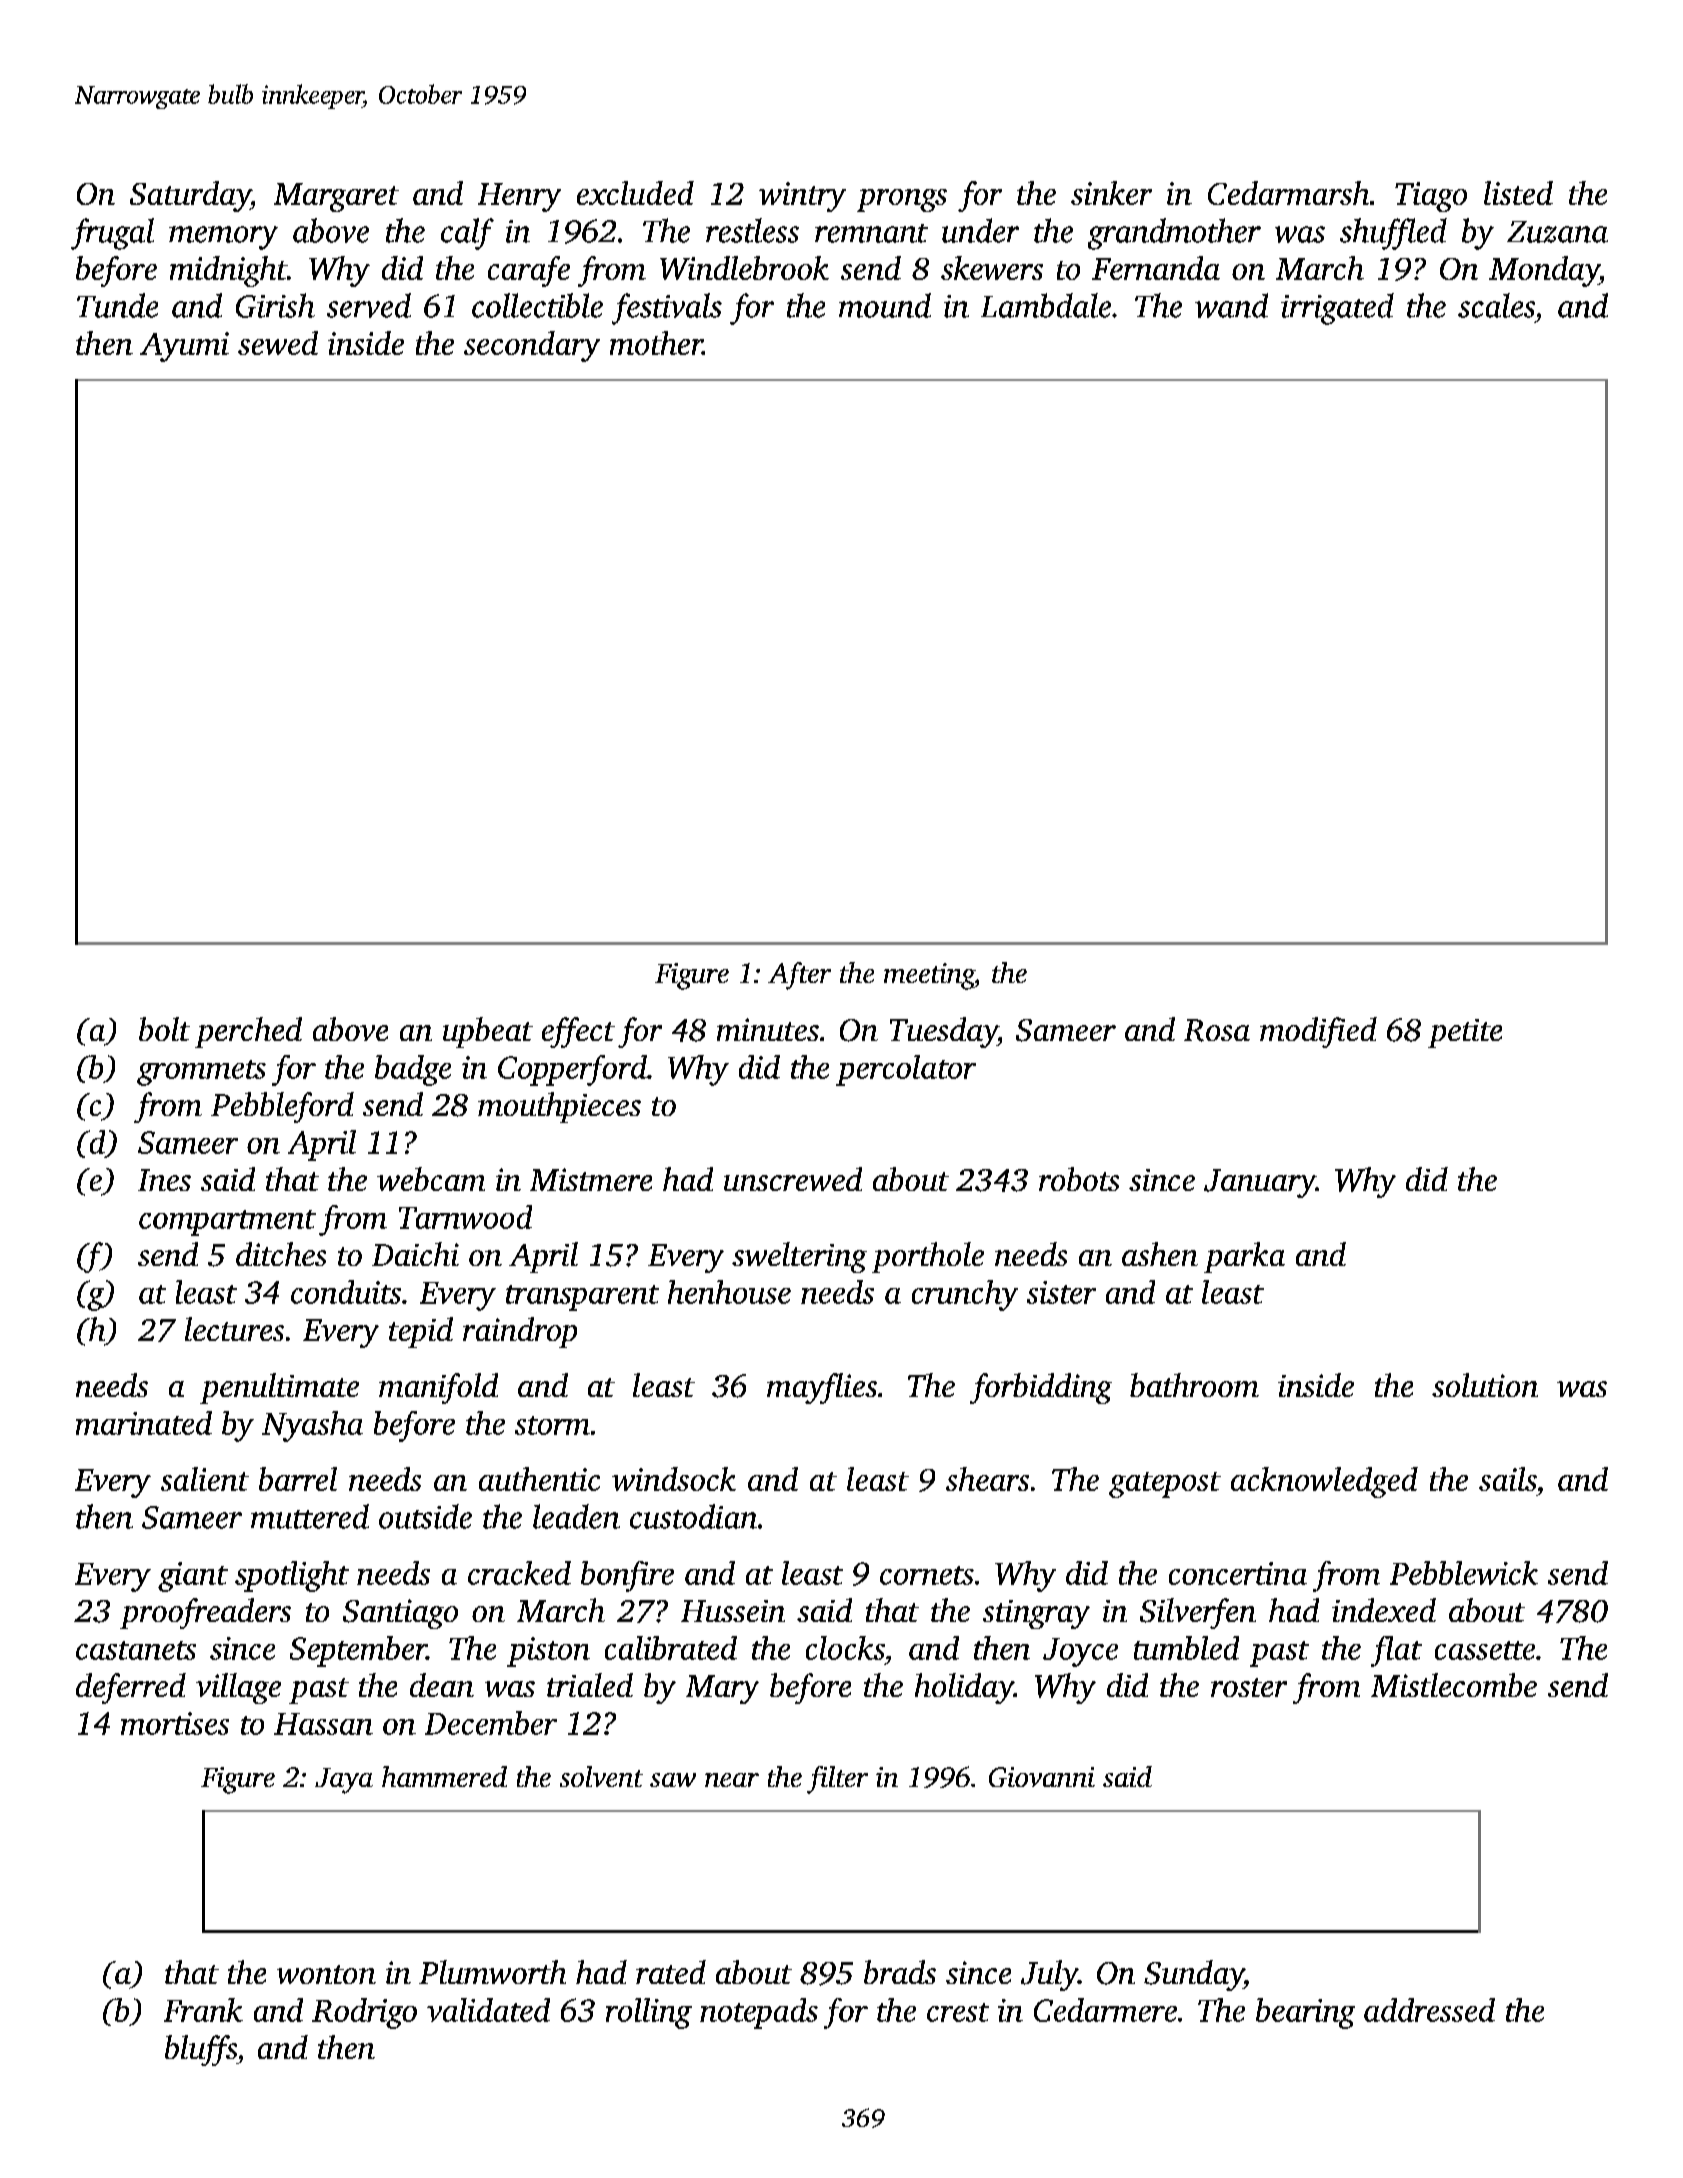  What do you see at coordinates (1518, 193) in the document?
I see `listed` at bounding box center [1518, 193].
